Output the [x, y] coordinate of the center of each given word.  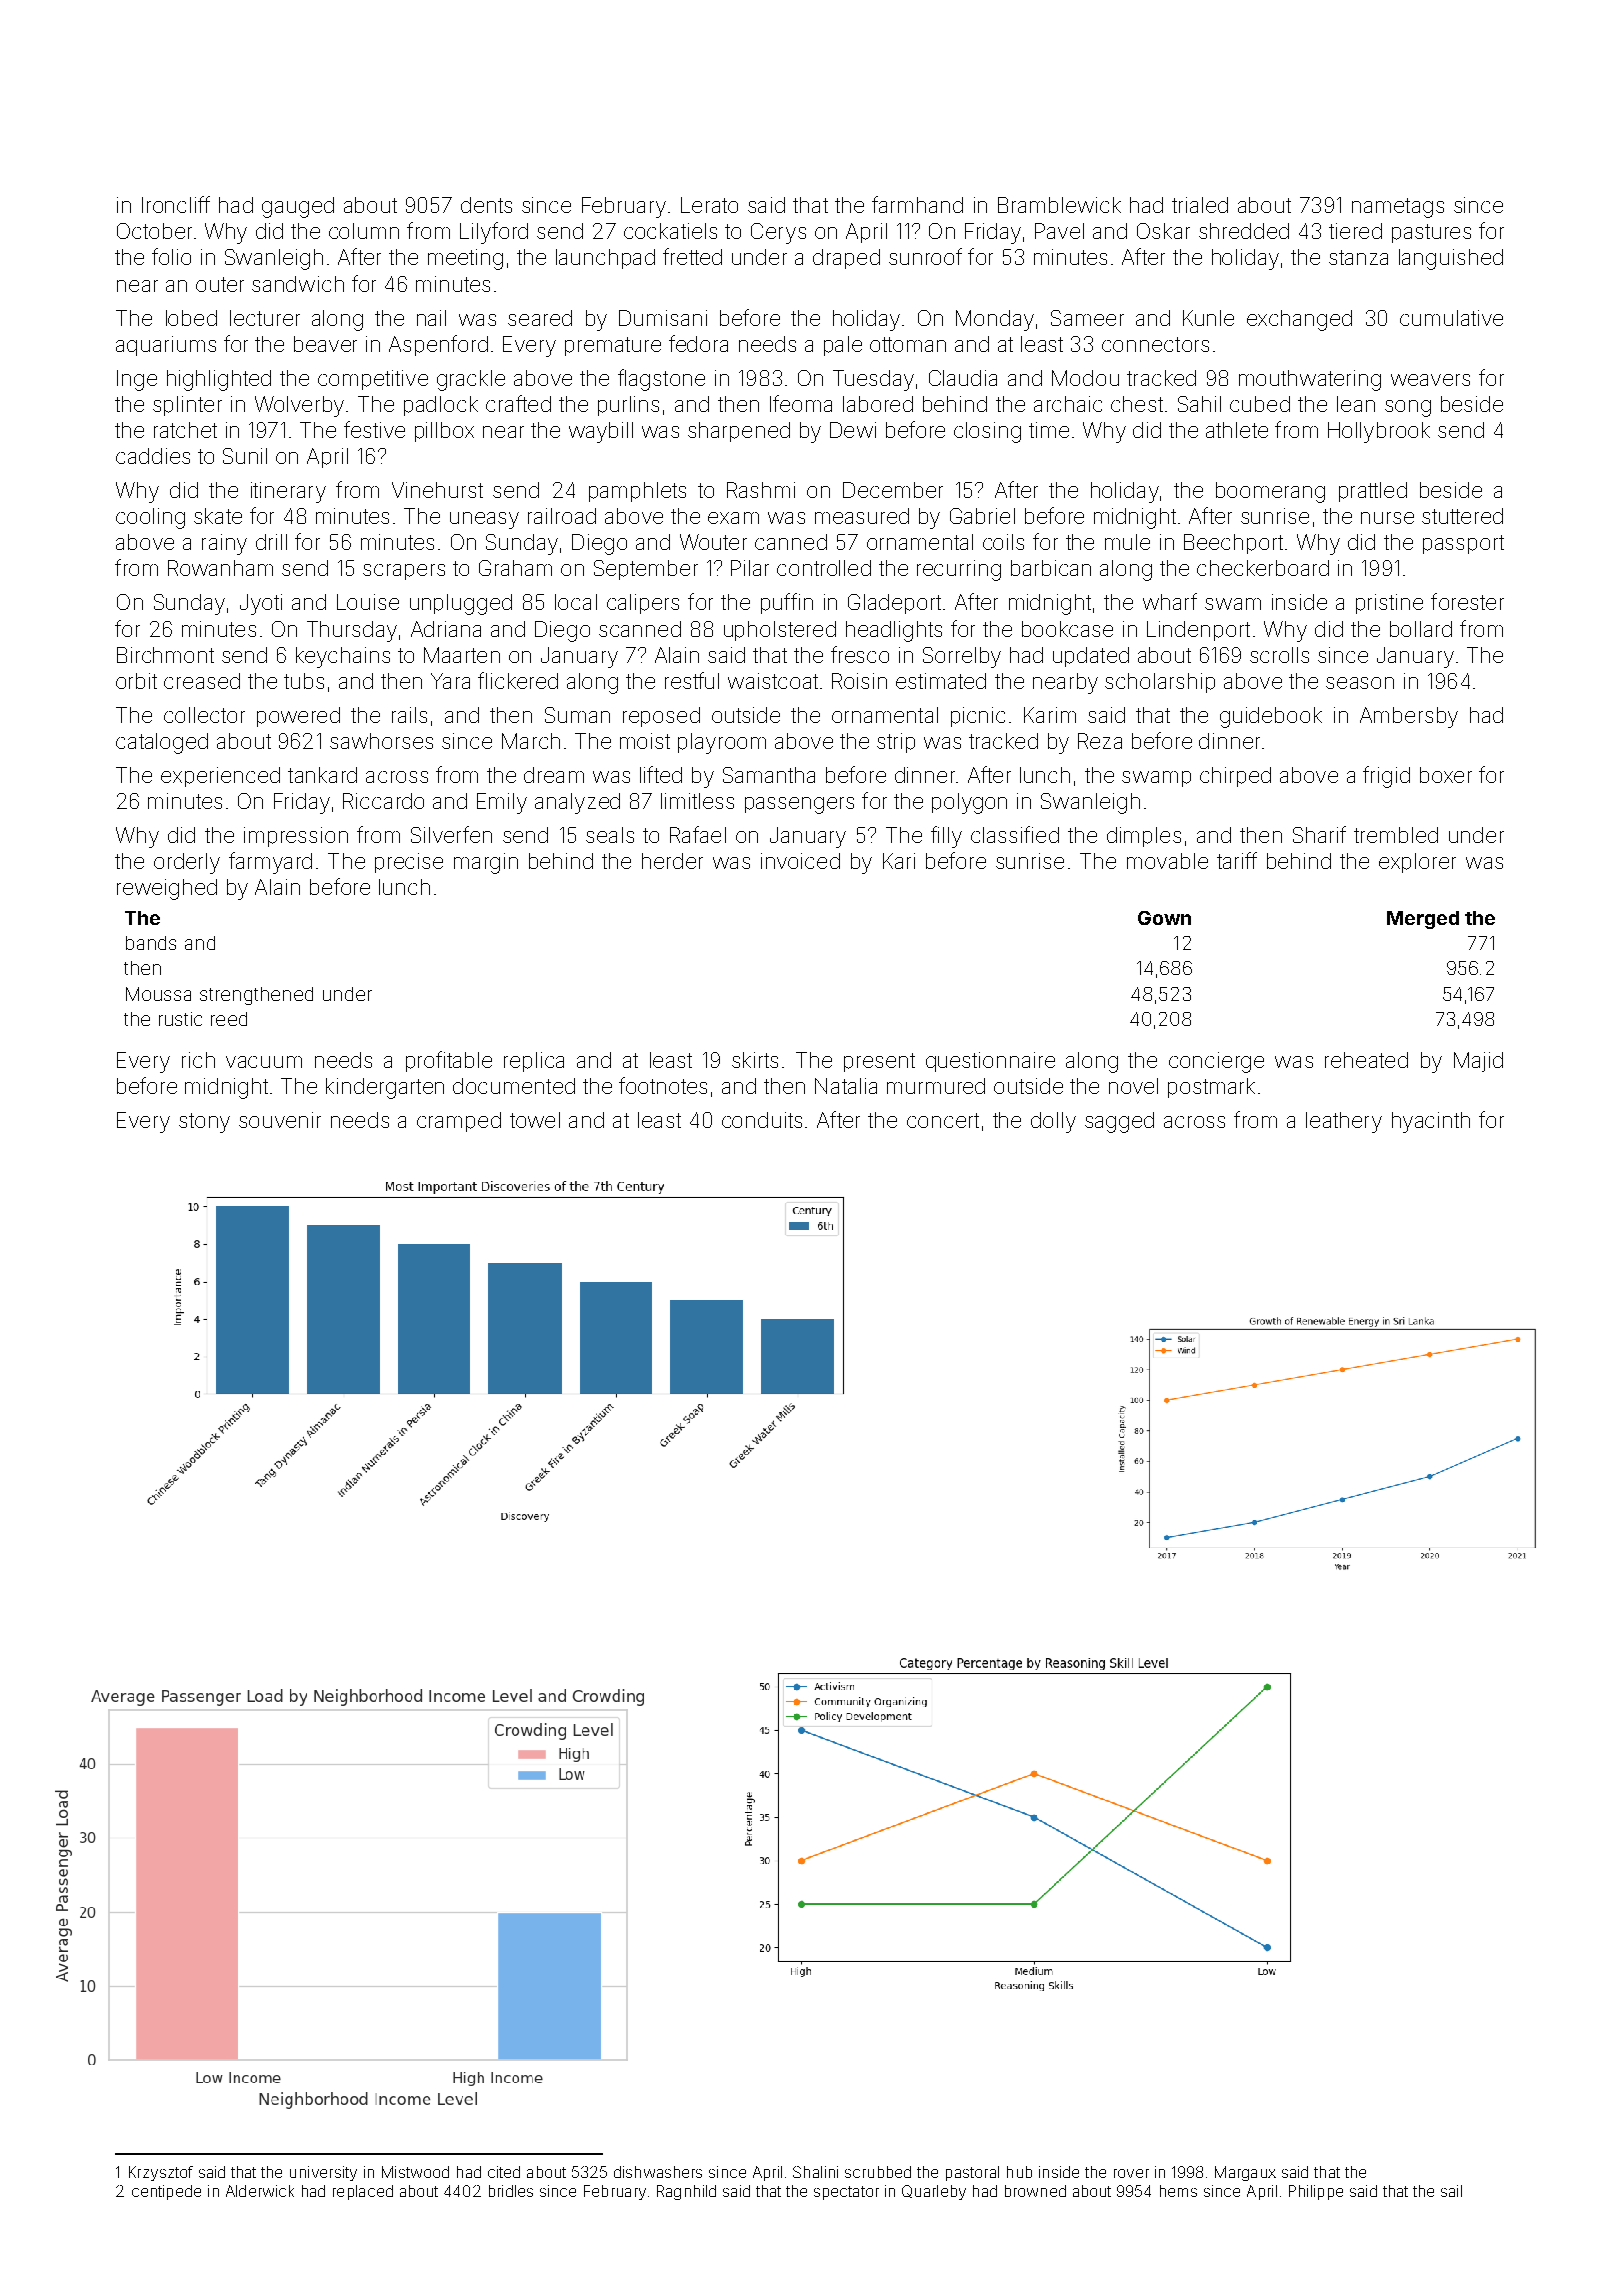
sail [1451, 2191]
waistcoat [773, 681]
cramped [459, 1122]
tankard [322, 775]
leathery [1344, 1122]
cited [504, 2172]
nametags [1398, 208]
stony [204, 1123]
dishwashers [658, 2172]
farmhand [917, 204]
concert [943, 1120]
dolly [1053, 1122]
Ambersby [1409, 717]
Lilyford [494, 233]
